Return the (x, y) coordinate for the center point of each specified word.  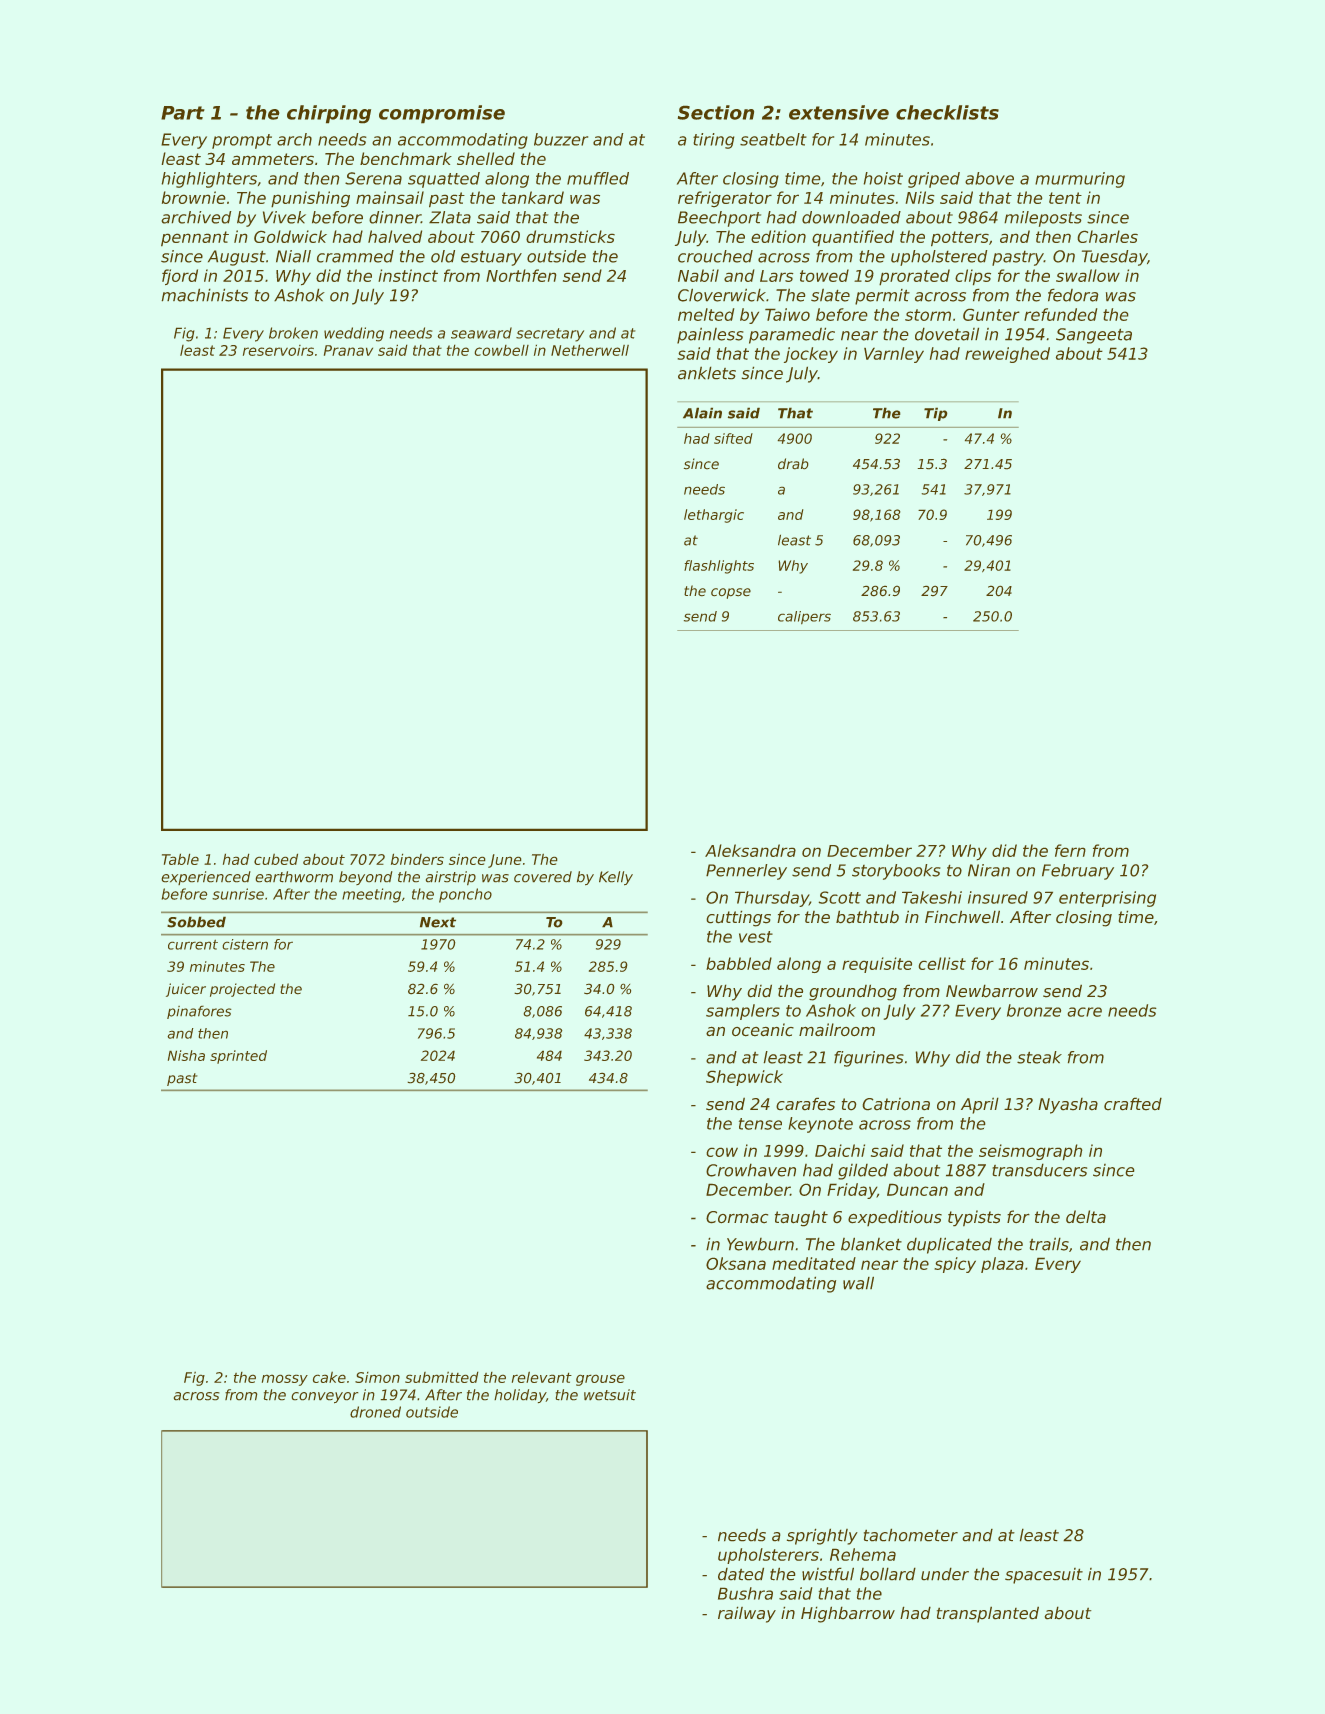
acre (1084, 1012)
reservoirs (278, 350)
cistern (245, 944)
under (945, 1574)
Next (438, 922)
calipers (804, 618)
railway (747, 1614)
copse (731, 593)
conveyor (325, 1398)
